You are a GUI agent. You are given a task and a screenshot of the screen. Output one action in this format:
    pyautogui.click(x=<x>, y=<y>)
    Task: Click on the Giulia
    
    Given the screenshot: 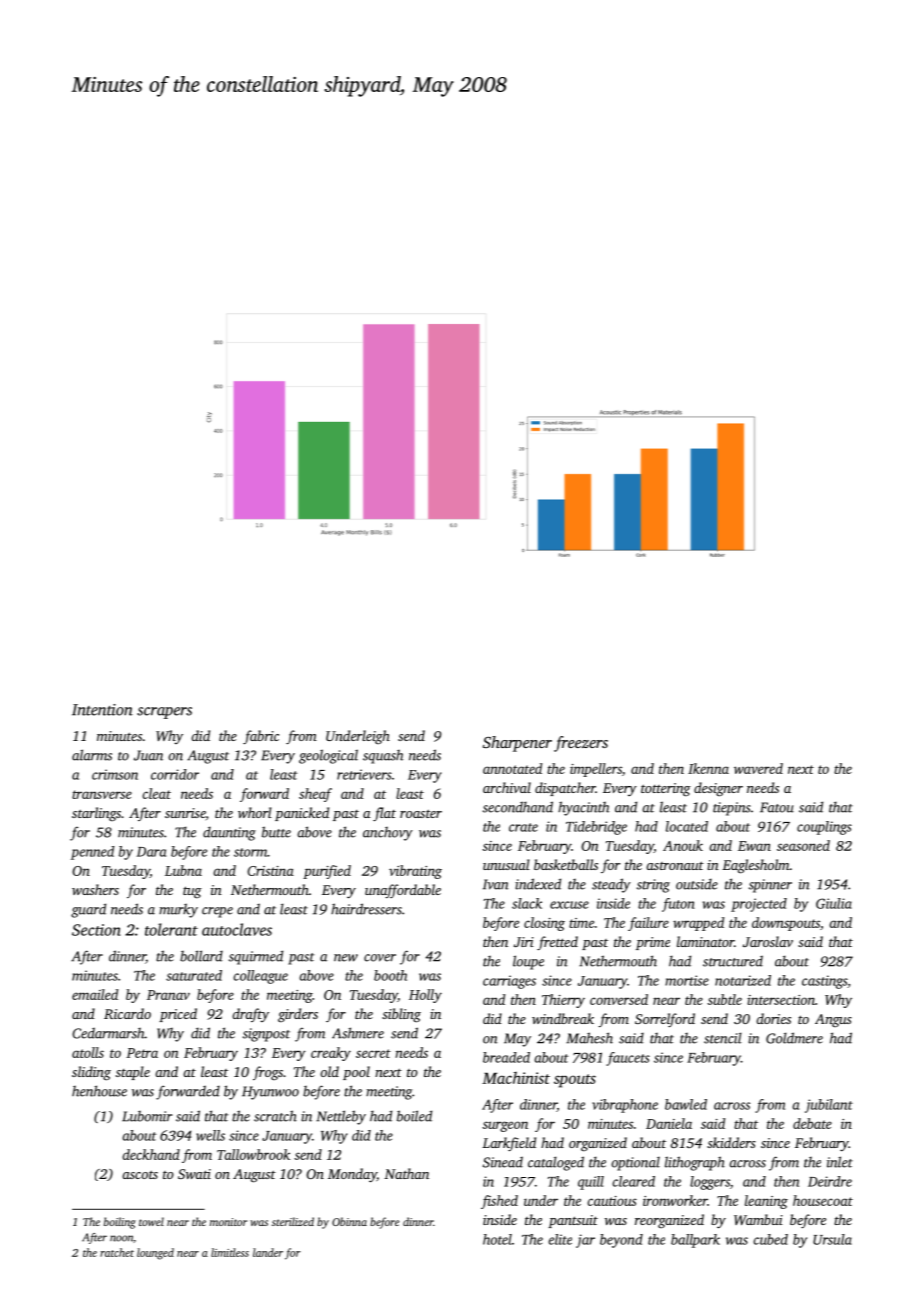 What is the action you would take?
    pyautogui.click(x=834, y=903)
